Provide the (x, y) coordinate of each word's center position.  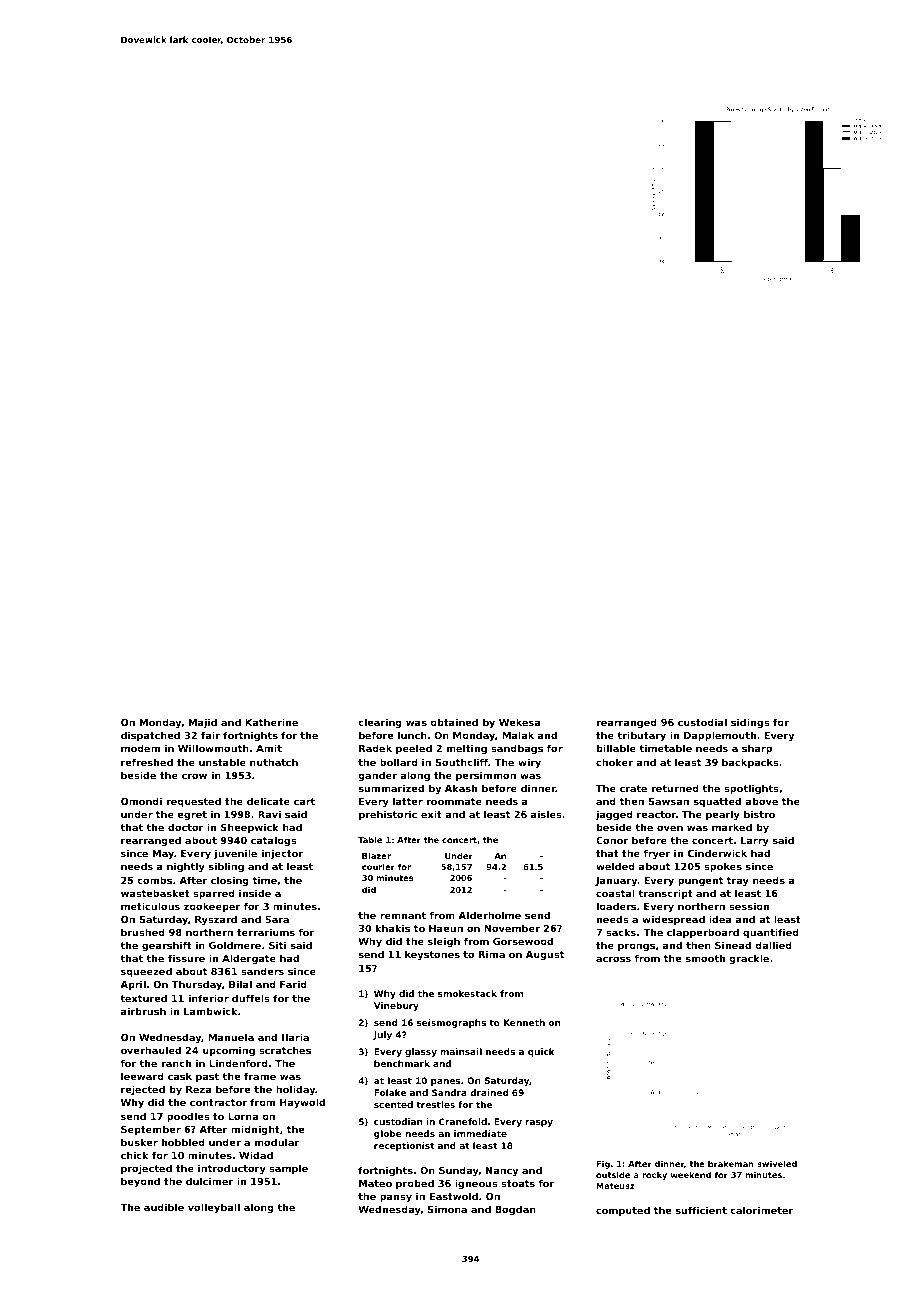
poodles (188, 1117)
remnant (403, 915)
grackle (749, 959)
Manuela (231, 1037)
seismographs (451, 1023)
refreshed (147, 762)
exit (431, 814)
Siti (277, 945)
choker (614, 762)
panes (445, 1082)
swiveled (777, 1163)
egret (192, 815)
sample (288, 1169)
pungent (700, 881)
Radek (375, 748)
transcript (665, 894)
